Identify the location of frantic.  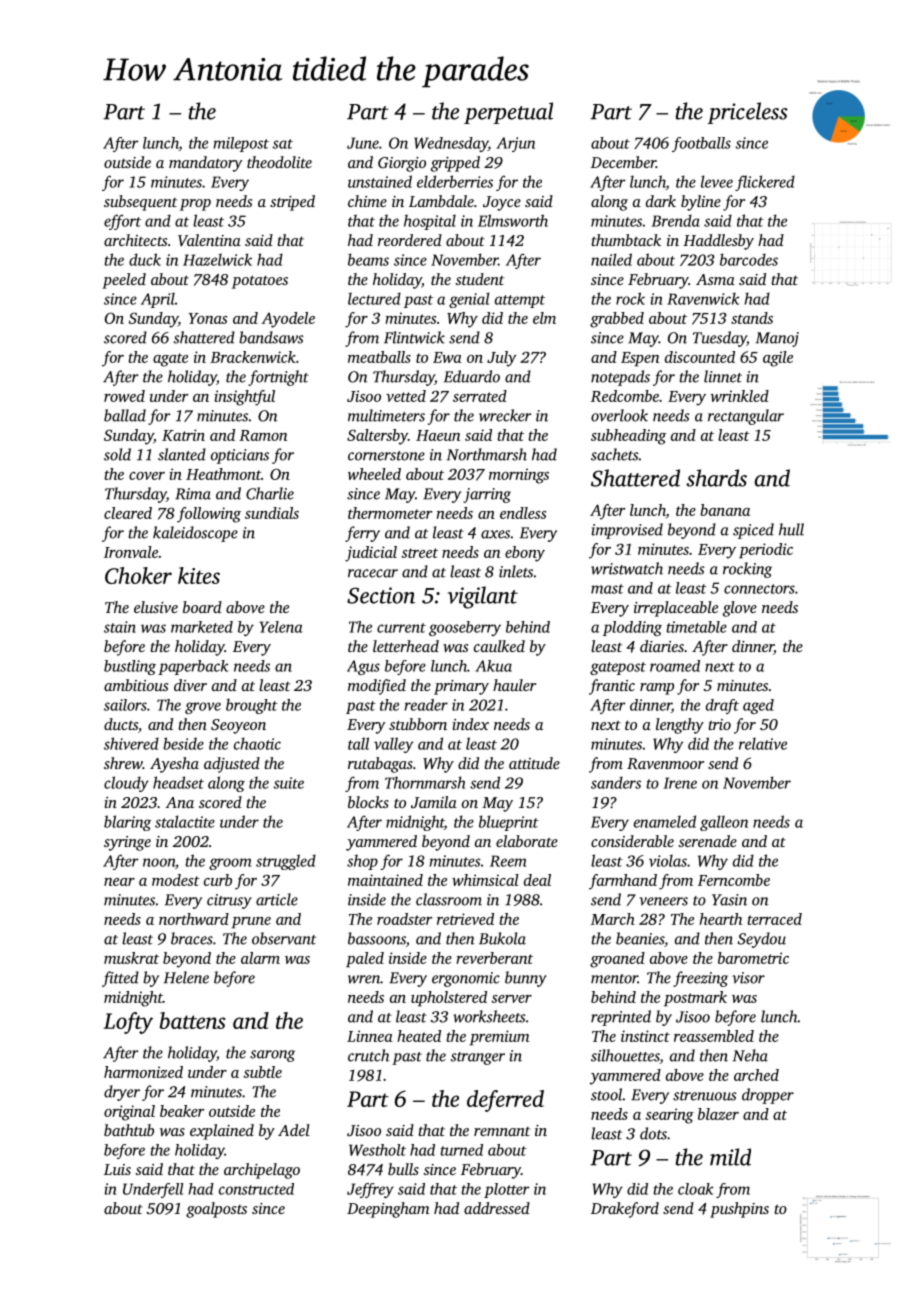
(612, 687).
